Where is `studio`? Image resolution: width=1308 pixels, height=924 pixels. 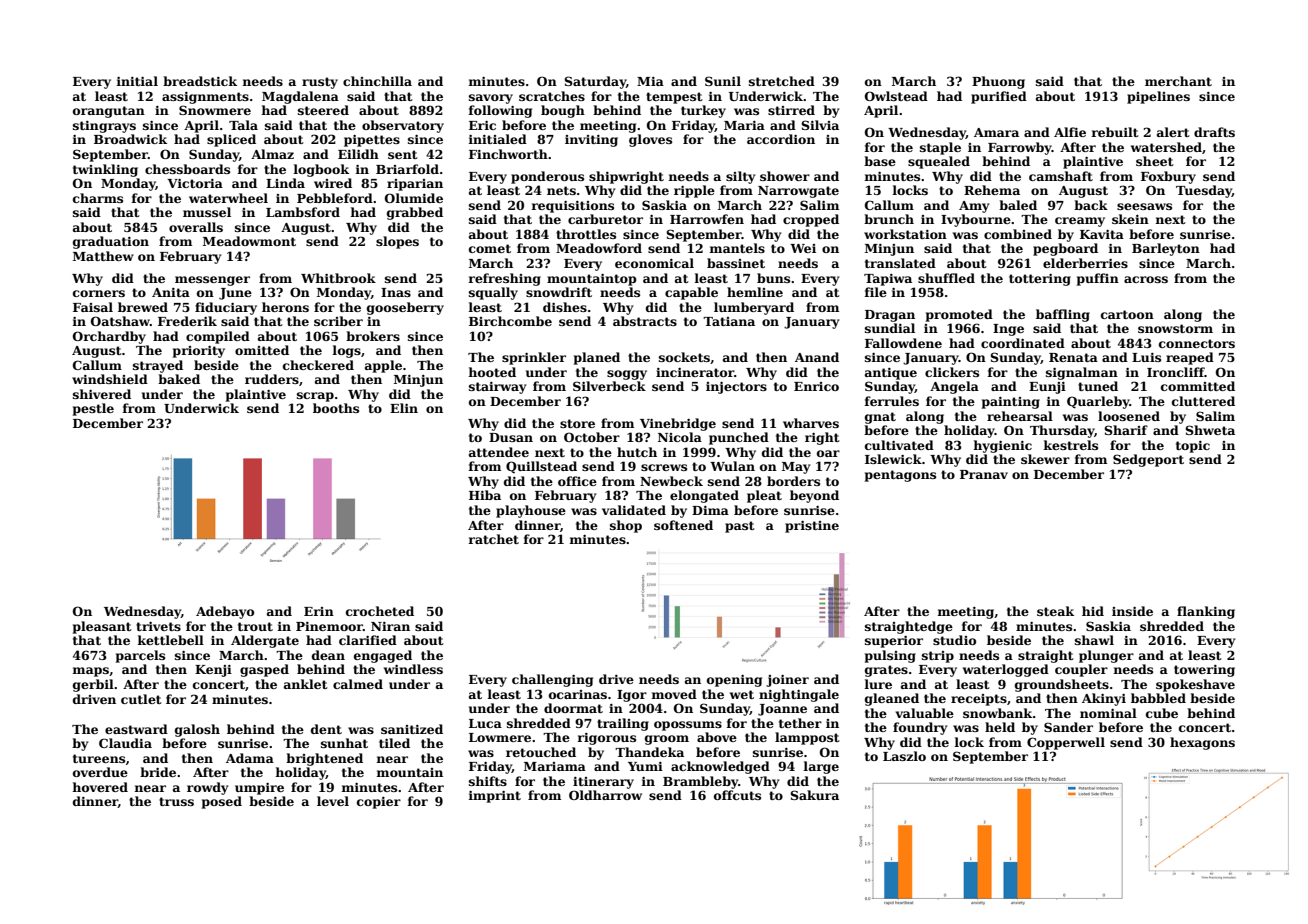 studio is located at coordinates (954, 640).
